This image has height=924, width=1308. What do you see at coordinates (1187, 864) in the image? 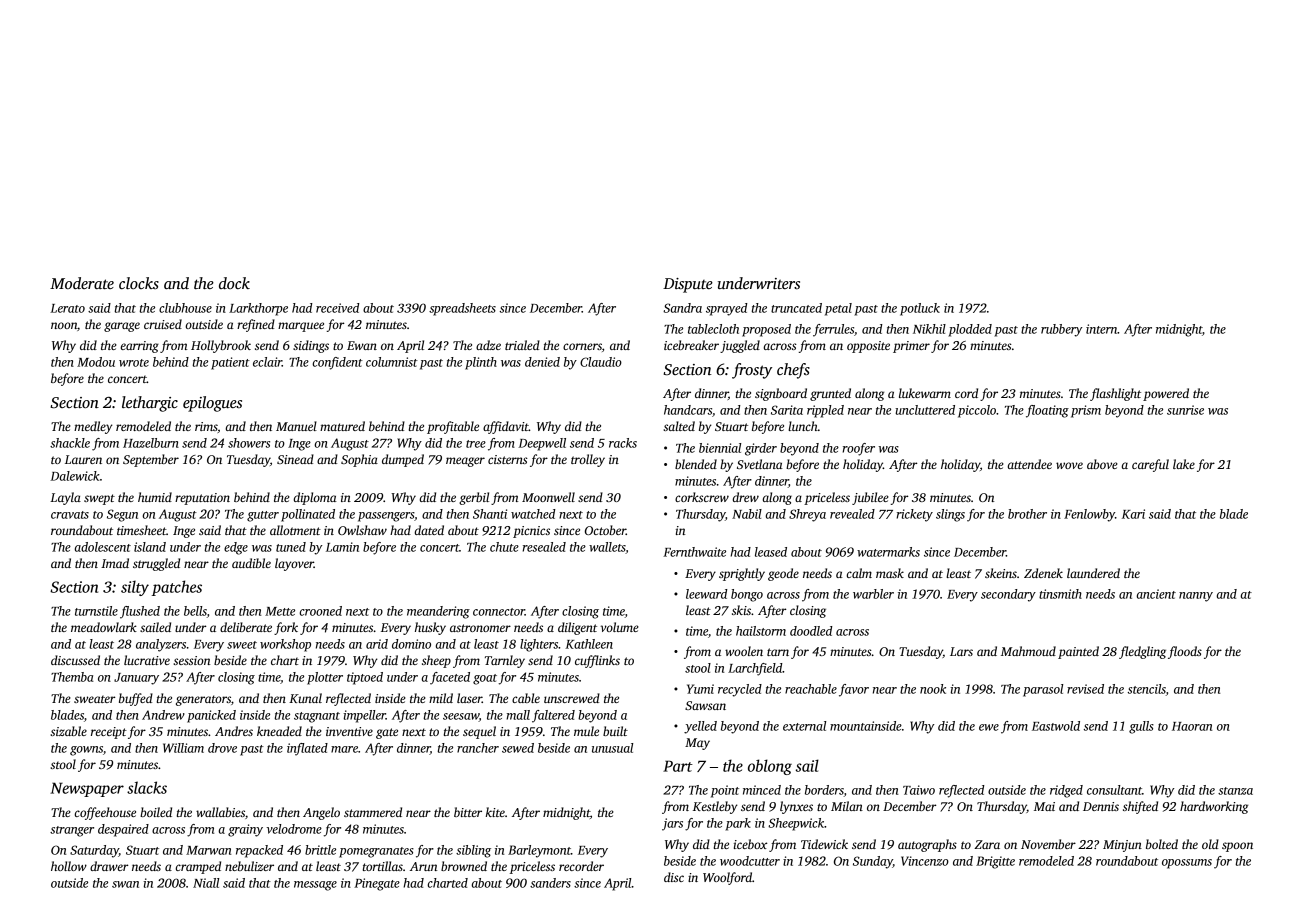
I see `opossums` at bounding box center [1187, 864].
